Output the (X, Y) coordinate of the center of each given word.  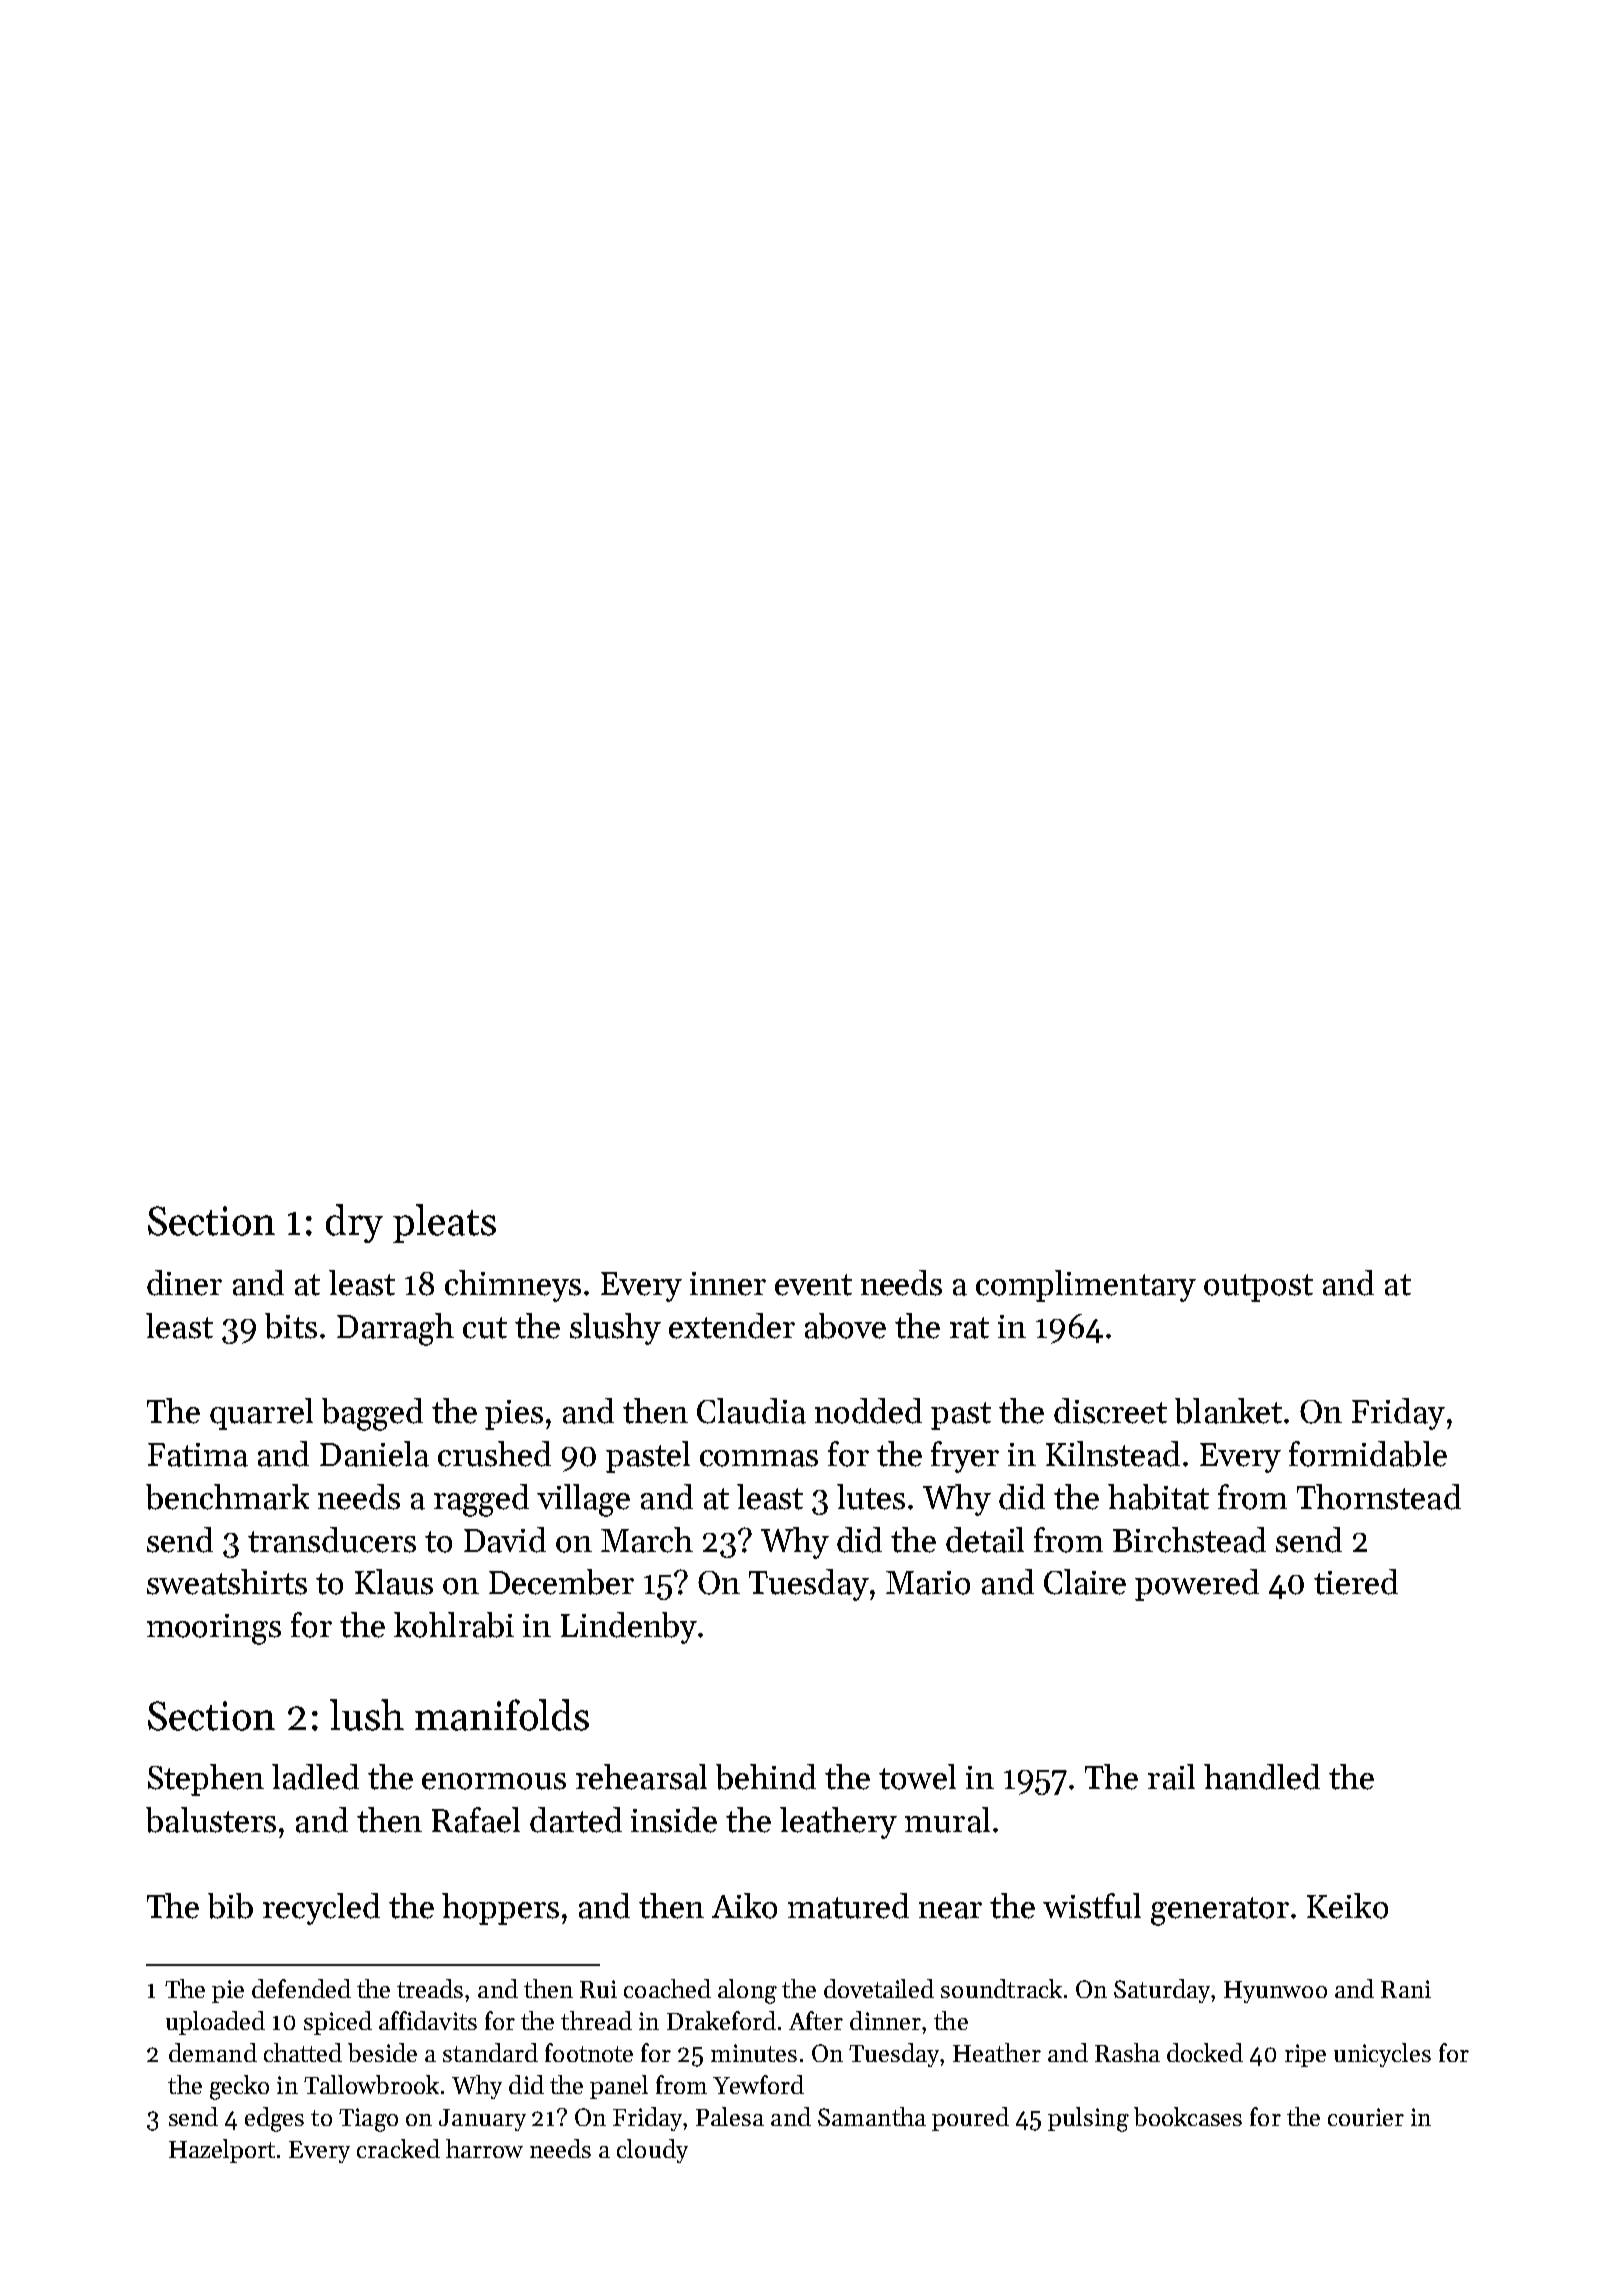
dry (354, 1223)
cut (485, 1328)
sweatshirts (227, 1582)
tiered (1356, 1582)
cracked (398, 2148)
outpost (1258, 1288)
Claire (1085, 1582)
